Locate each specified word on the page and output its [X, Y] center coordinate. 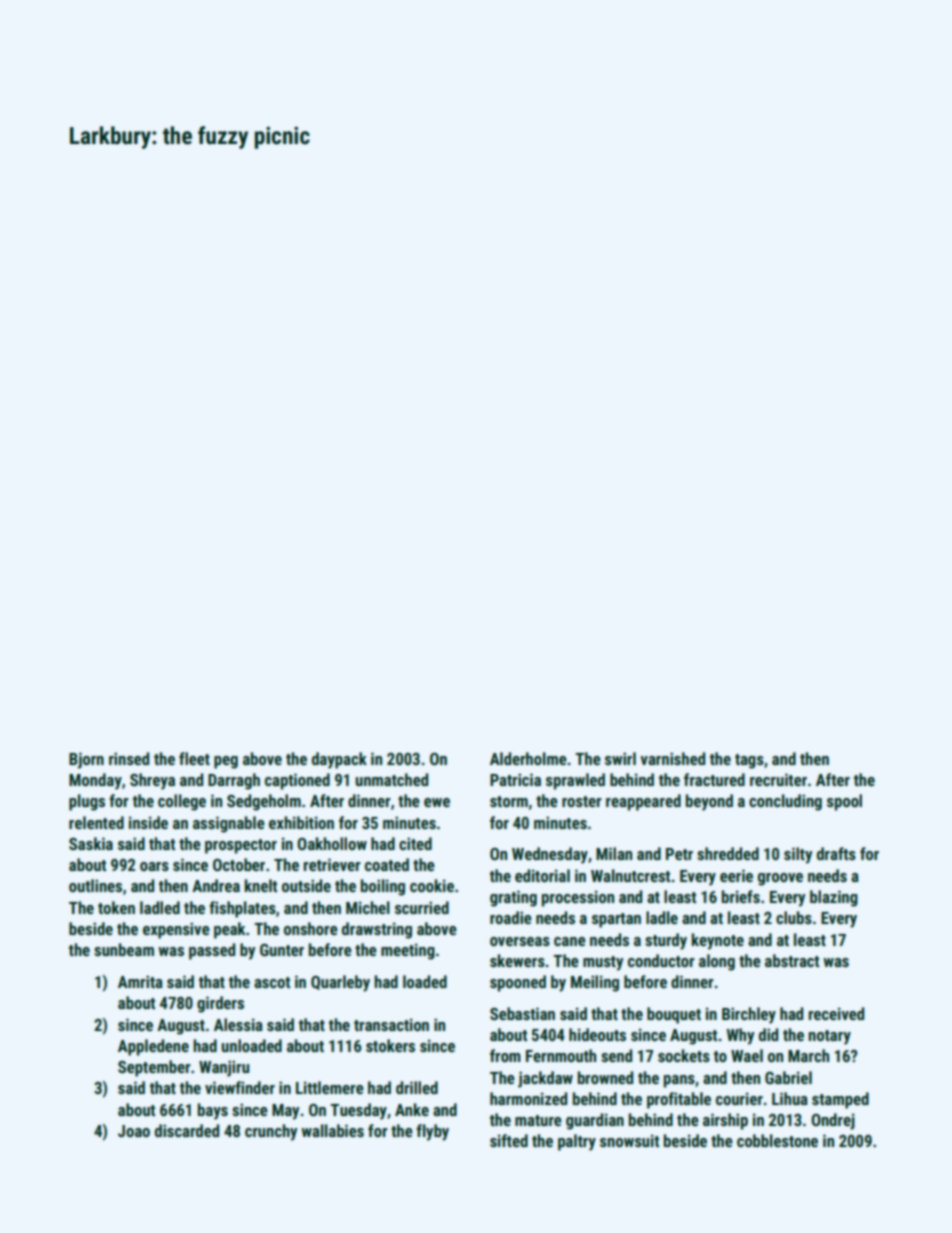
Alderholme [528, 758]
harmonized [528, 1098]
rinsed [129, 758]
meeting [408, 951]
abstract [792, 960]
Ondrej [833, 1121]
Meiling [595, 983]
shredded [728, 853]
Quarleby [340, 983]
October [239, 864]
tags [749, 761]
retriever [332, 864]
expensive [176, 930]
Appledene [153, 1047]
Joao [134, 1131]
